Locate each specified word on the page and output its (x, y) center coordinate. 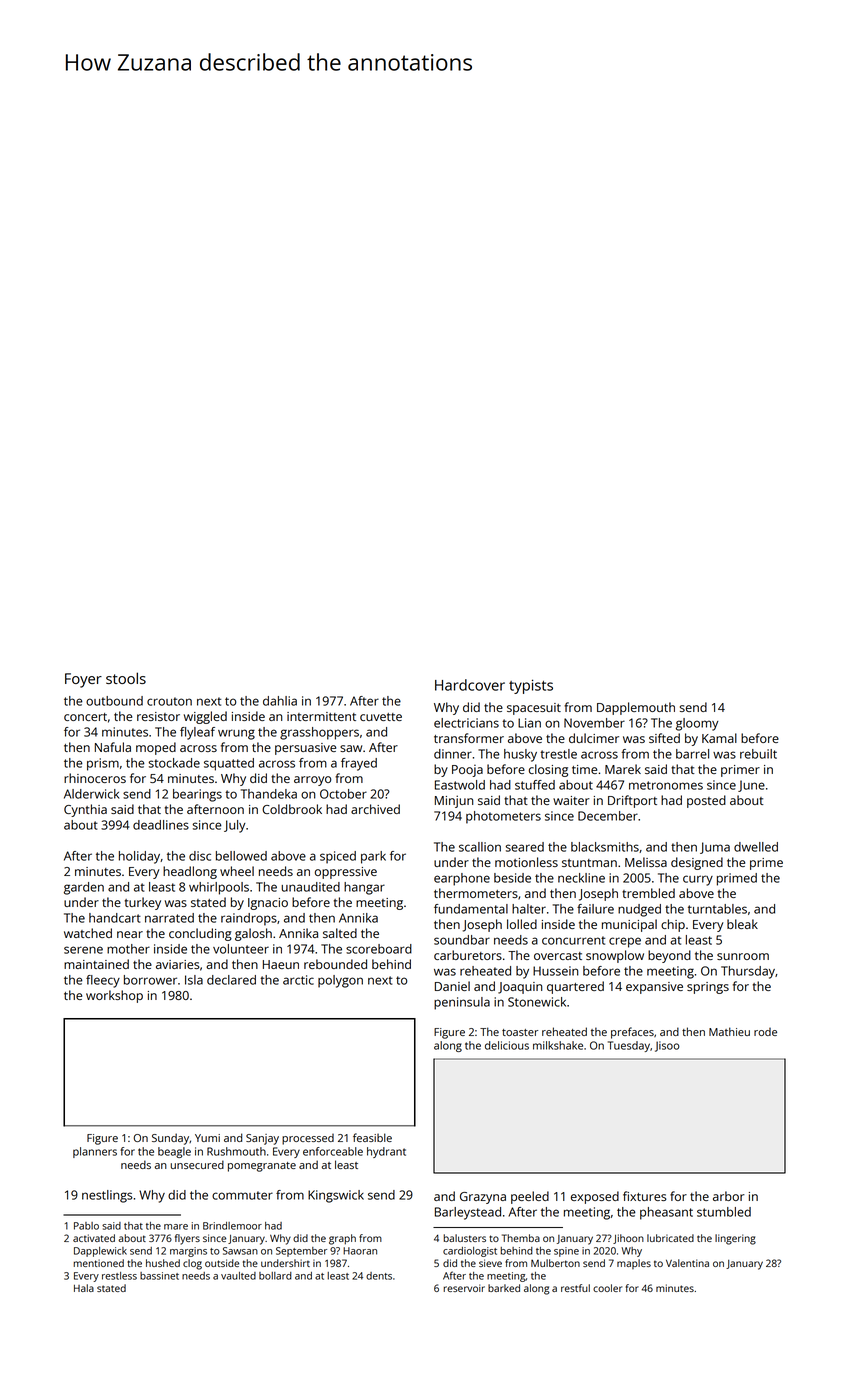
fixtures (645, 1196)
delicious (507, 1045)
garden (84, 888)
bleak (742, 924)
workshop (114, 996)
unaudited (310, 887)
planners (95, 1152)
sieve (490, 1263)
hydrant (386, 1152)
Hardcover (470, 685)
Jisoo (667, 1046)
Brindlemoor (232, 1226)
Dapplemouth (636, 708)
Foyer (83, 680)
